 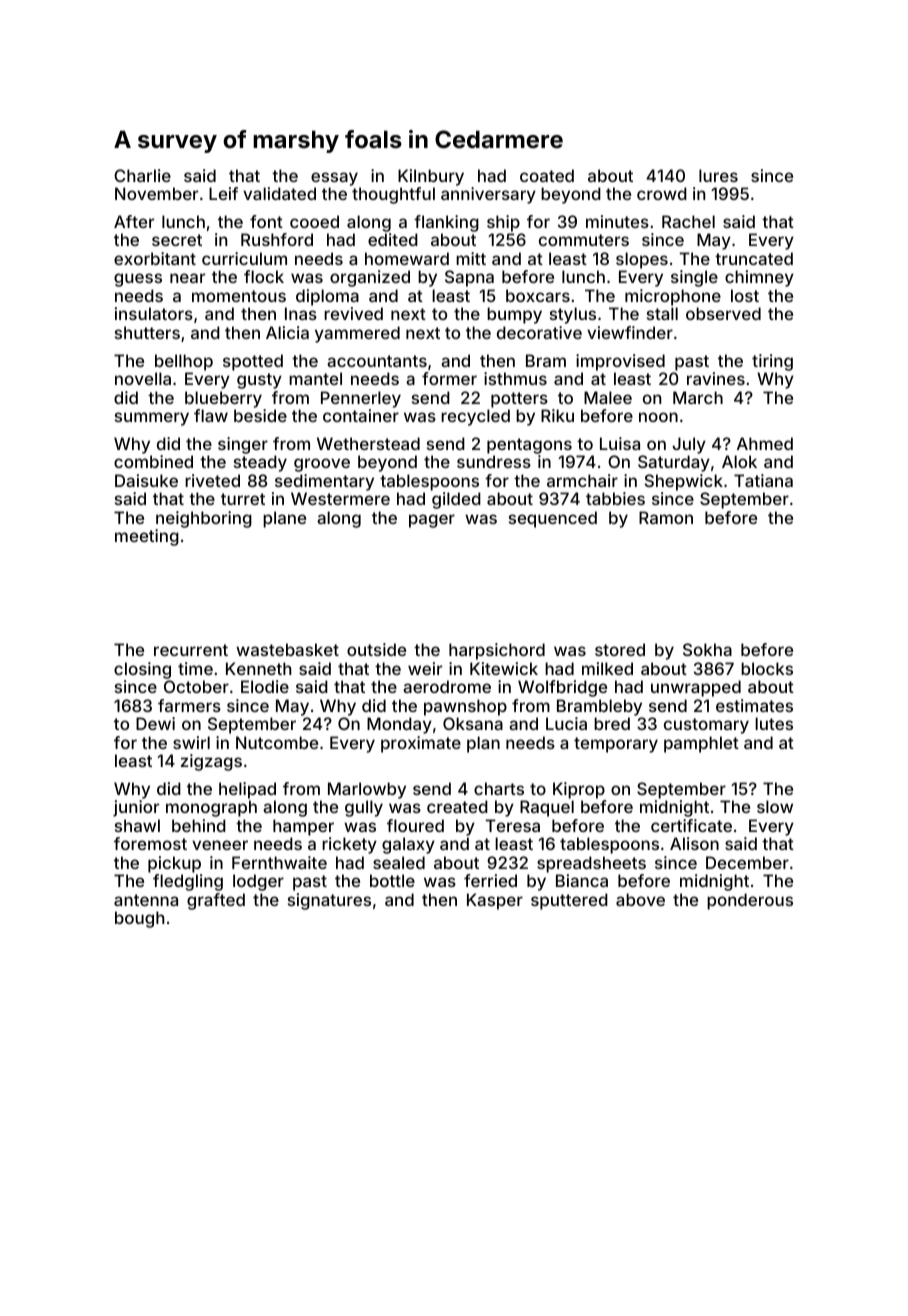 I want to click on grafted, so click(x=216, y=901).
